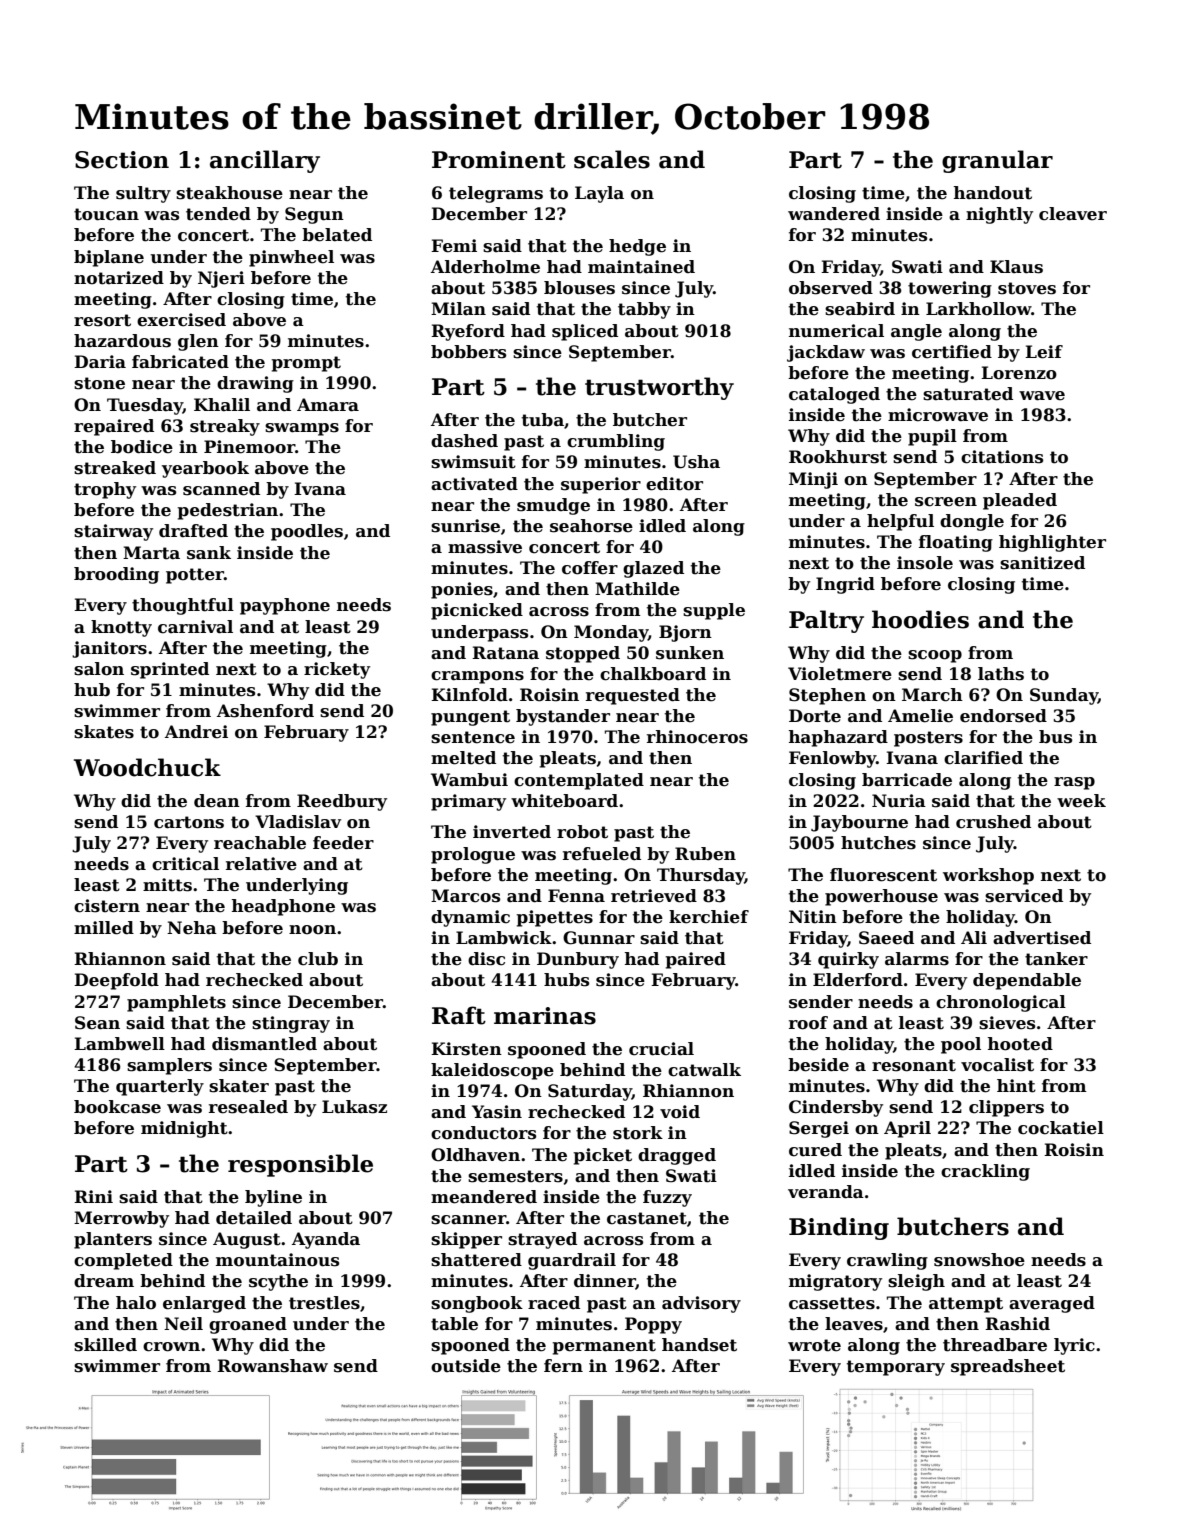  What do you see at coordinates (122, 160) in the screenshot?
I see `Section` at bounding box center [122, 160].
